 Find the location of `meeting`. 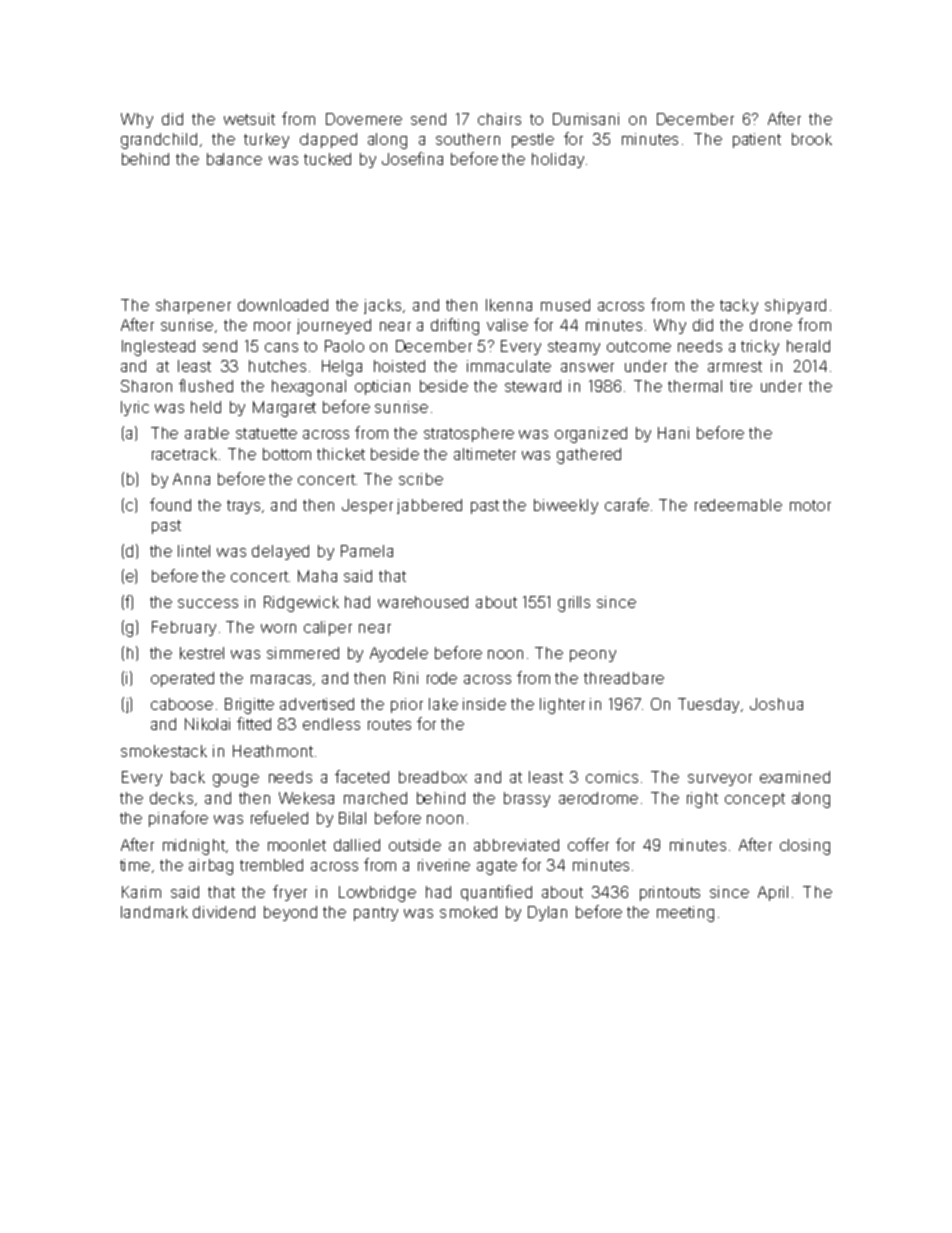

meeting is located at coordinates (685, 914).
